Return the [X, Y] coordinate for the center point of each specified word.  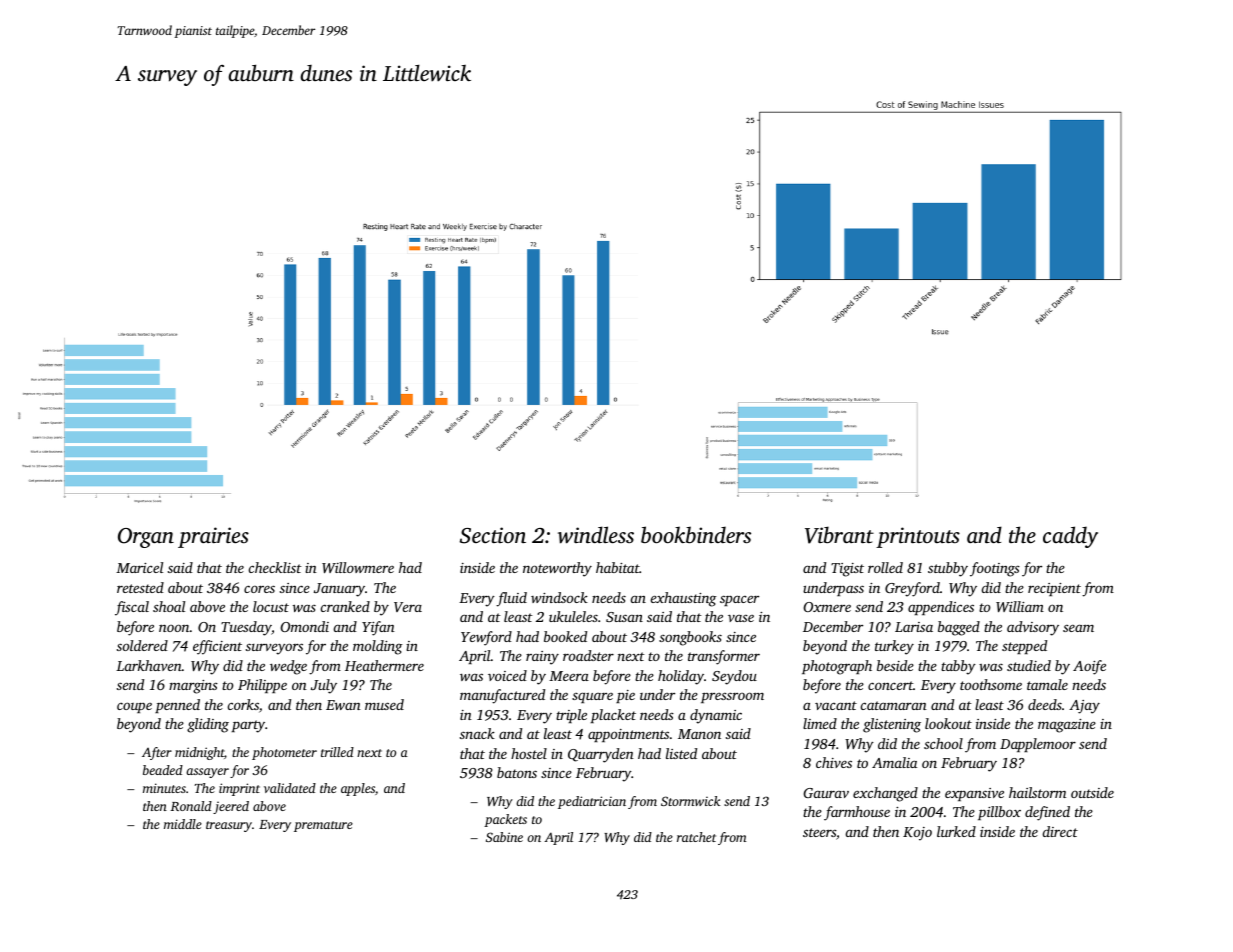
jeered [231, 807]
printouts [918, 537]
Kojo [917, 834]
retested [140, 587]
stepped [1024, 647]
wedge [288, 667]
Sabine [504, 837]
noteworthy [557, 569]
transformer [724, 657]
